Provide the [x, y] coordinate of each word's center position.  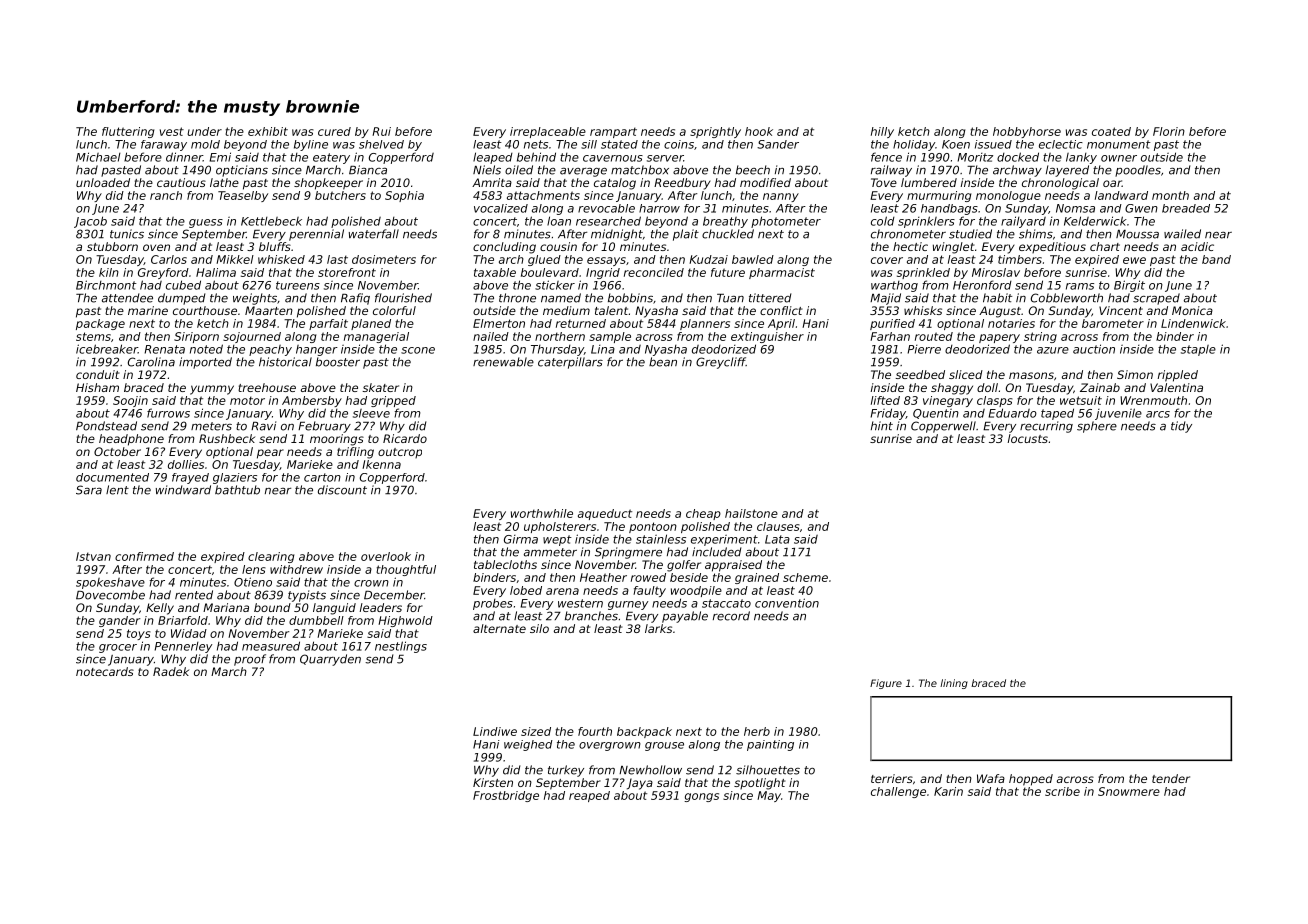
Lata [777, 539]
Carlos [169, 259]
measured [271, 646]
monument [1119, 144]
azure [1053, 350]
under [204, 131]
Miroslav [996, 272]
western [580, 603]
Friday [888, 414]
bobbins [630, 298]
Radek [171, 671]
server [665, 158]
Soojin [130, 401]
